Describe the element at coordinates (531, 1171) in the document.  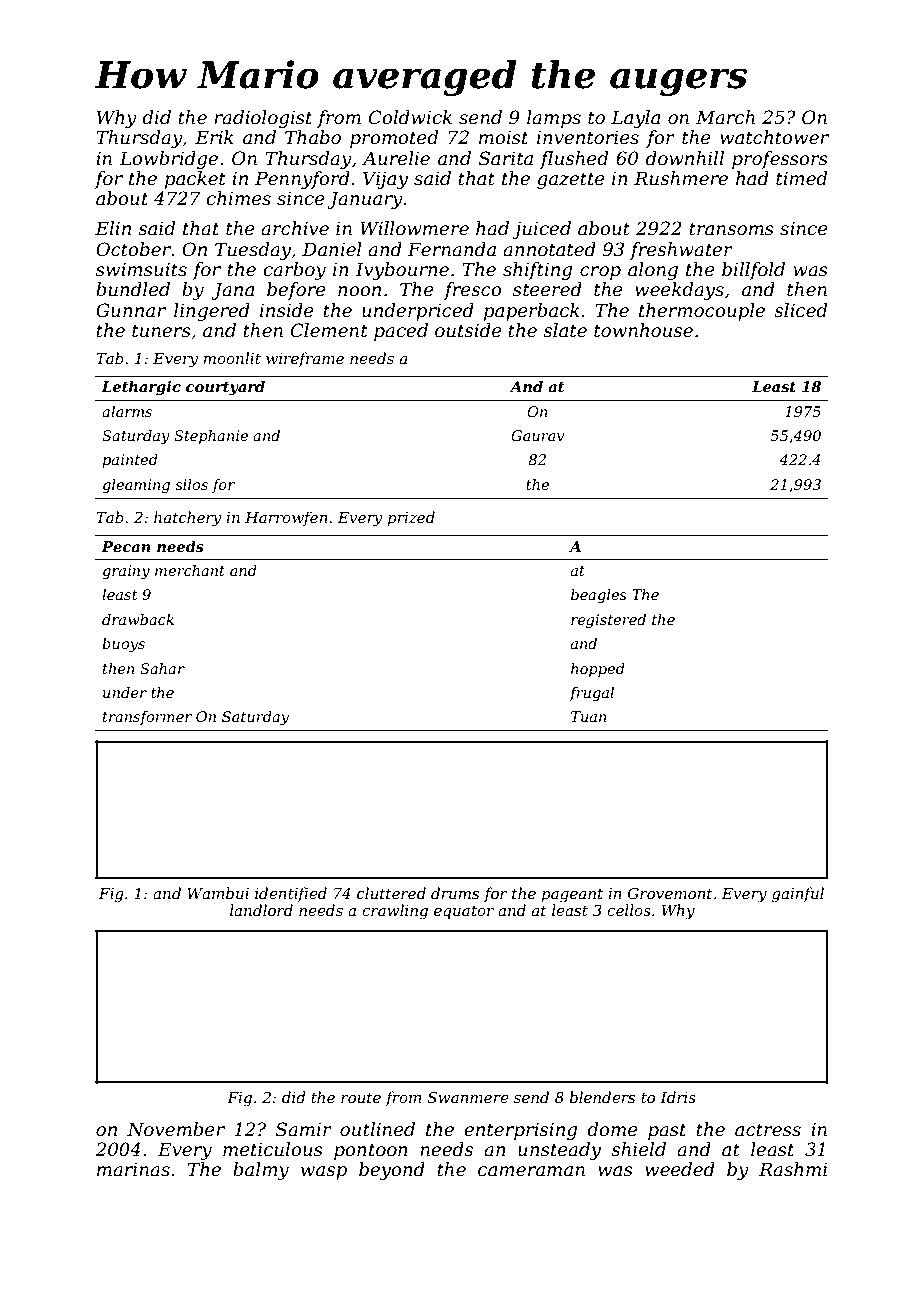
I see `cameraman` at that location.
